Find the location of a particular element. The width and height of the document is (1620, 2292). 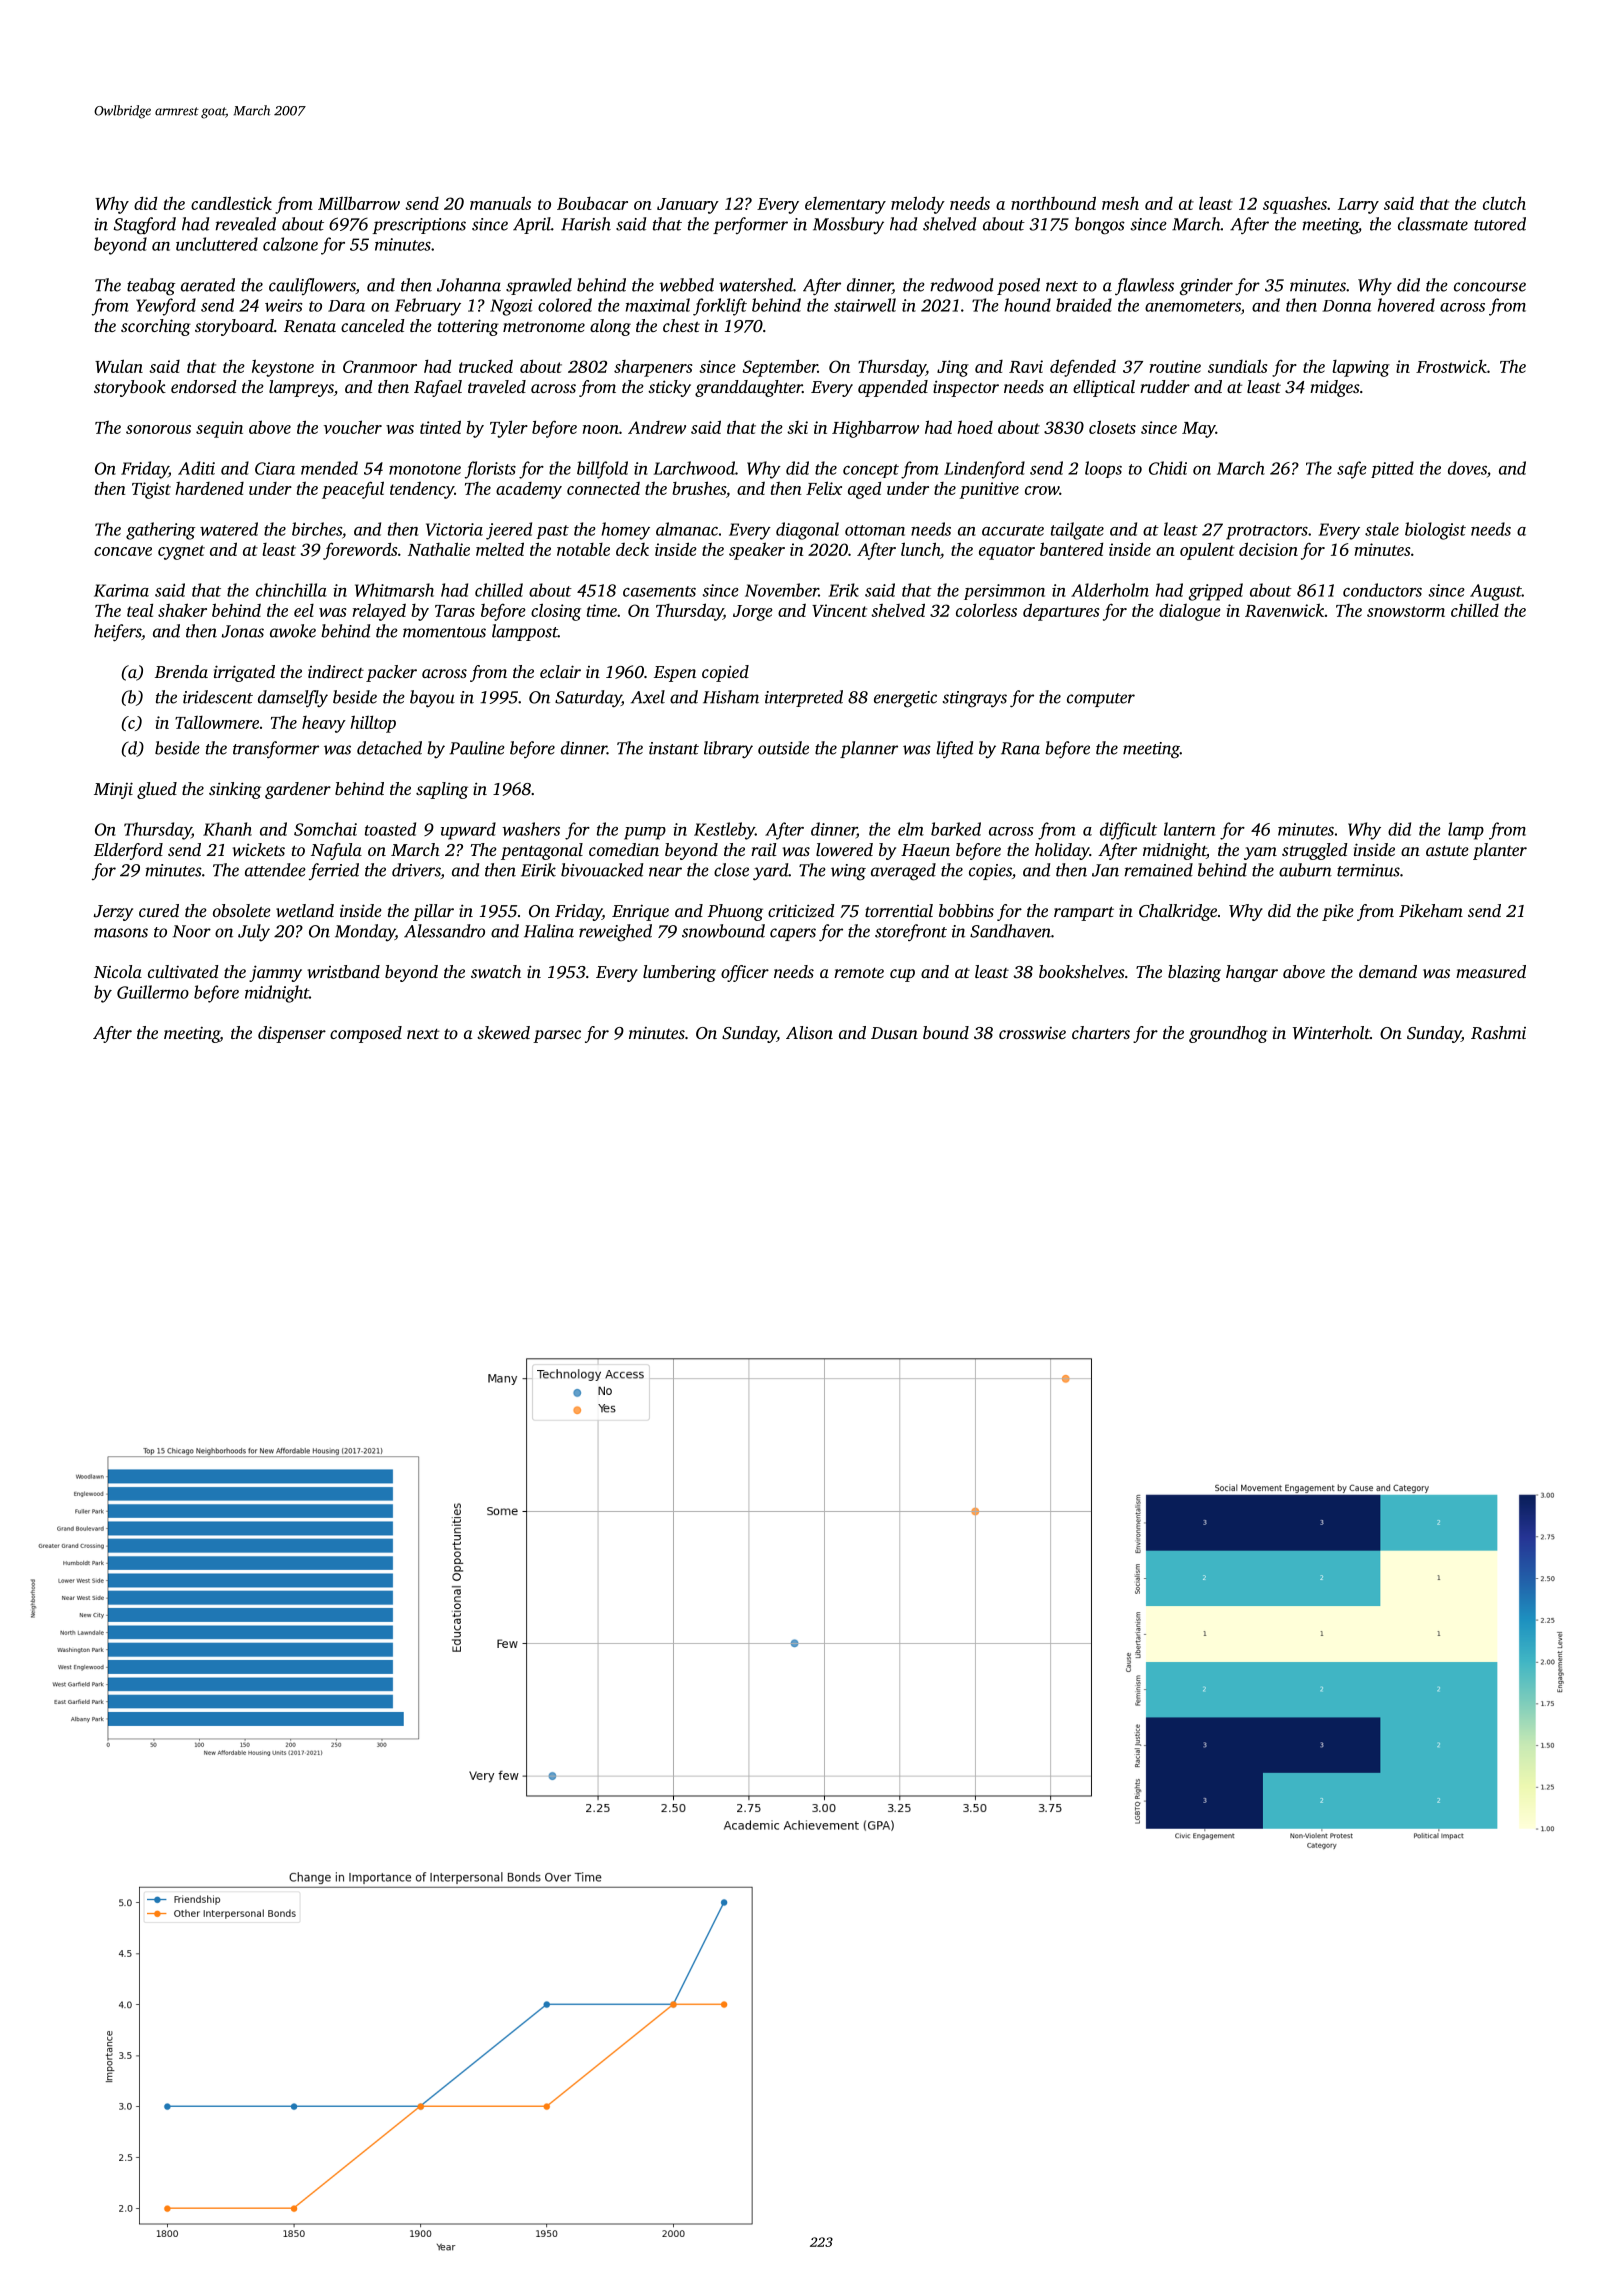

melody is located at coordinates (918, 205).
